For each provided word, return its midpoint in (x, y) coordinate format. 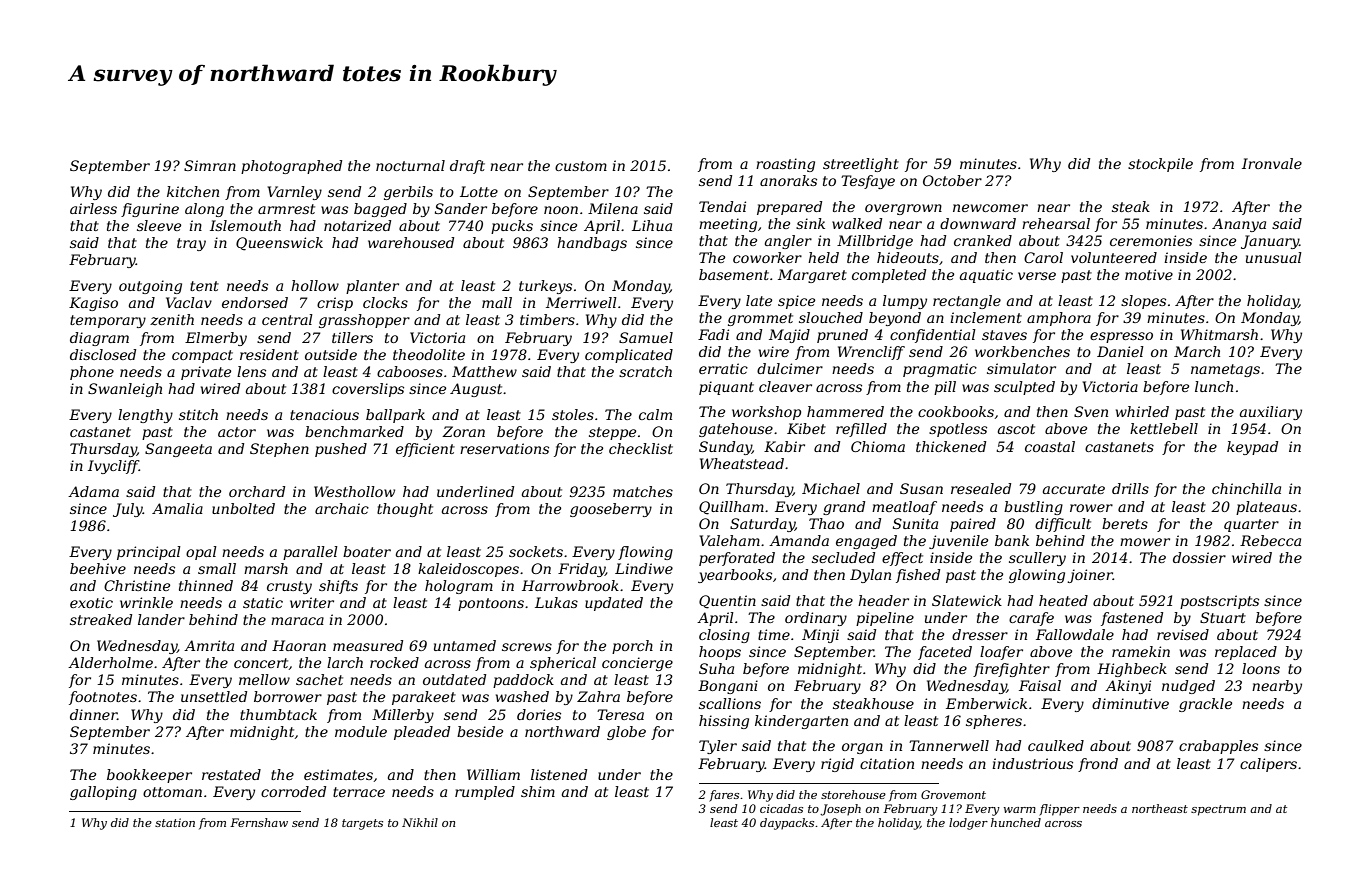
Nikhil (420, 822)
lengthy (145, 416)
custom (581, 166)
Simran (210, 165)
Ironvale (1272, 163)
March (1197, 351)
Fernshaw (259, 822)
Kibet (806, 428)
